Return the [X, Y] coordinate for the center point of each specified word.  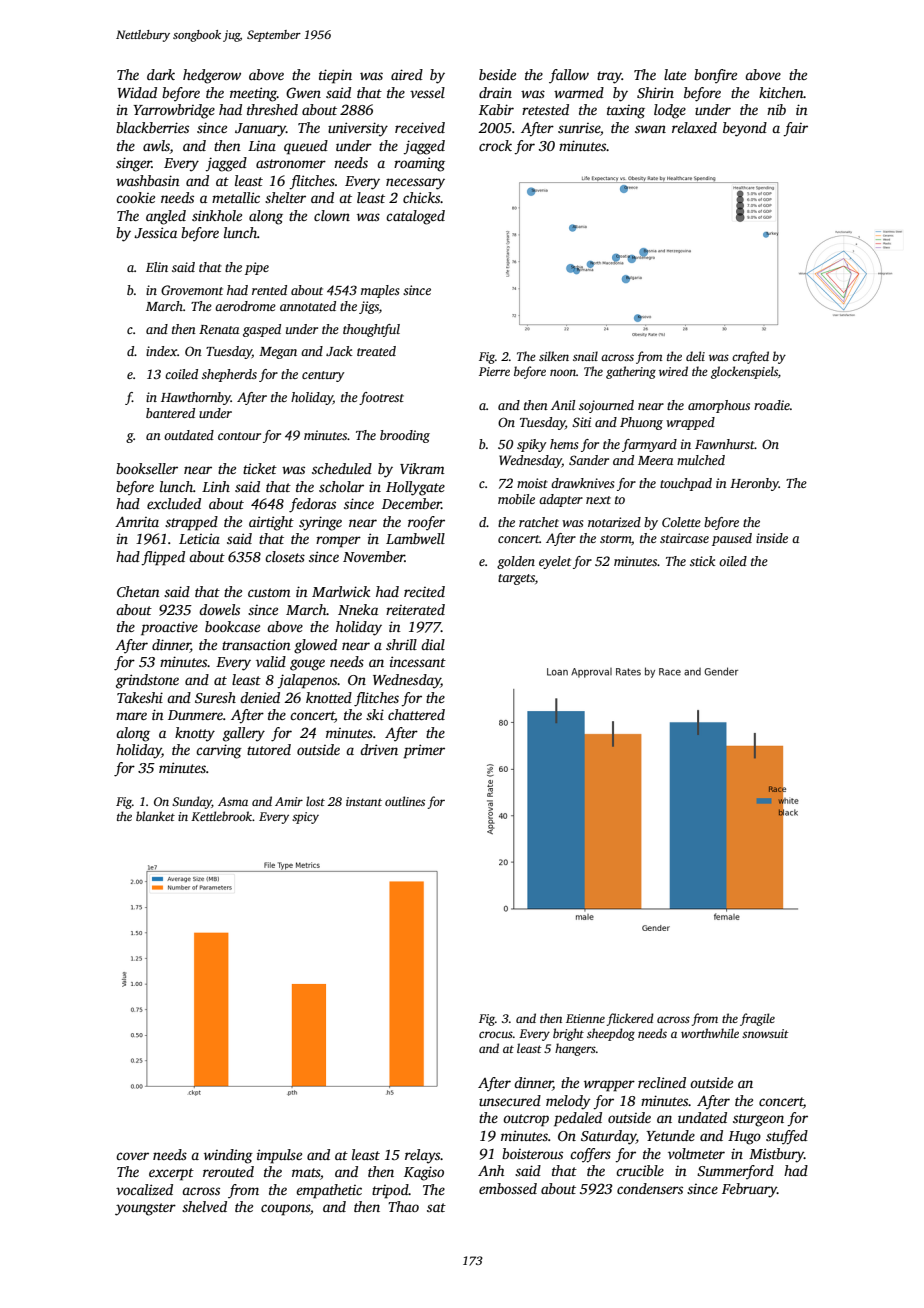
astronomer [291, 163]
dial [433, 644]
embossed [508, 1188]
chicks [422, 197]
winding [228, 1156]
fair [795, 129]
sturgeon [758, 1120]
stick [702, 561]
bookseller [147, 468]
